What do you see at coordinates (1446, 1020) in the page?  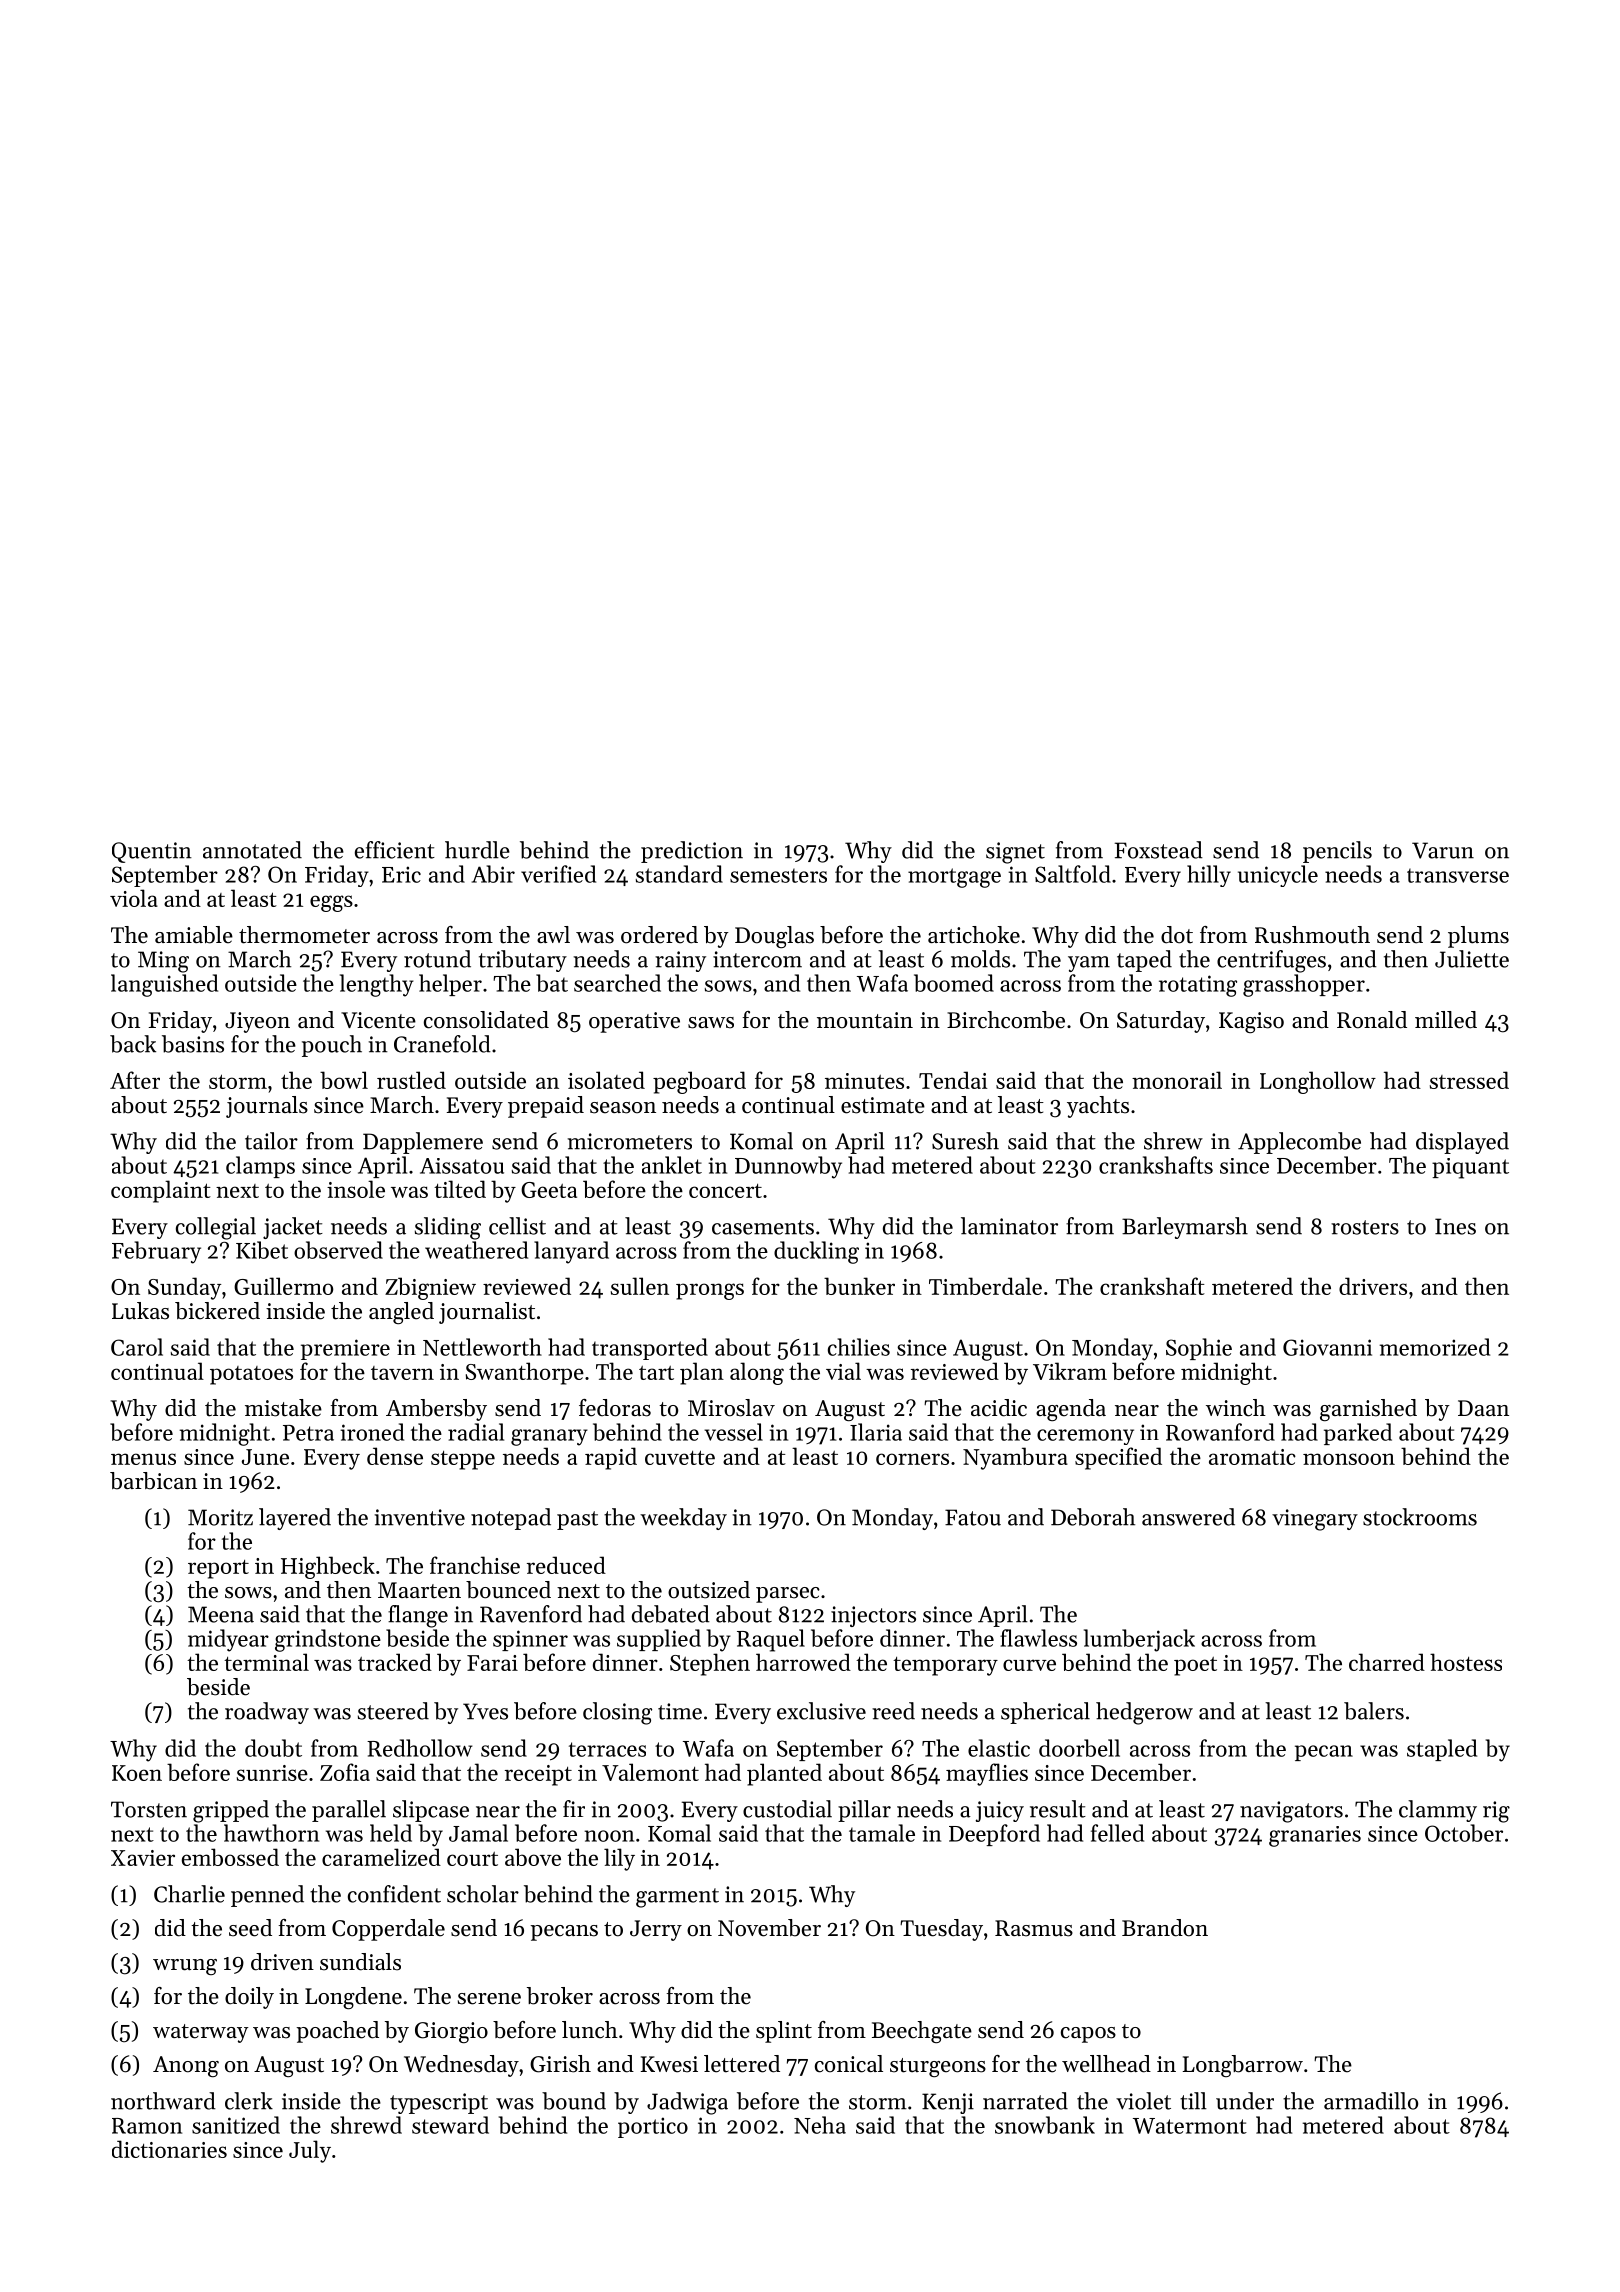 I see `milled` at bounding box center [1446, 1020].
